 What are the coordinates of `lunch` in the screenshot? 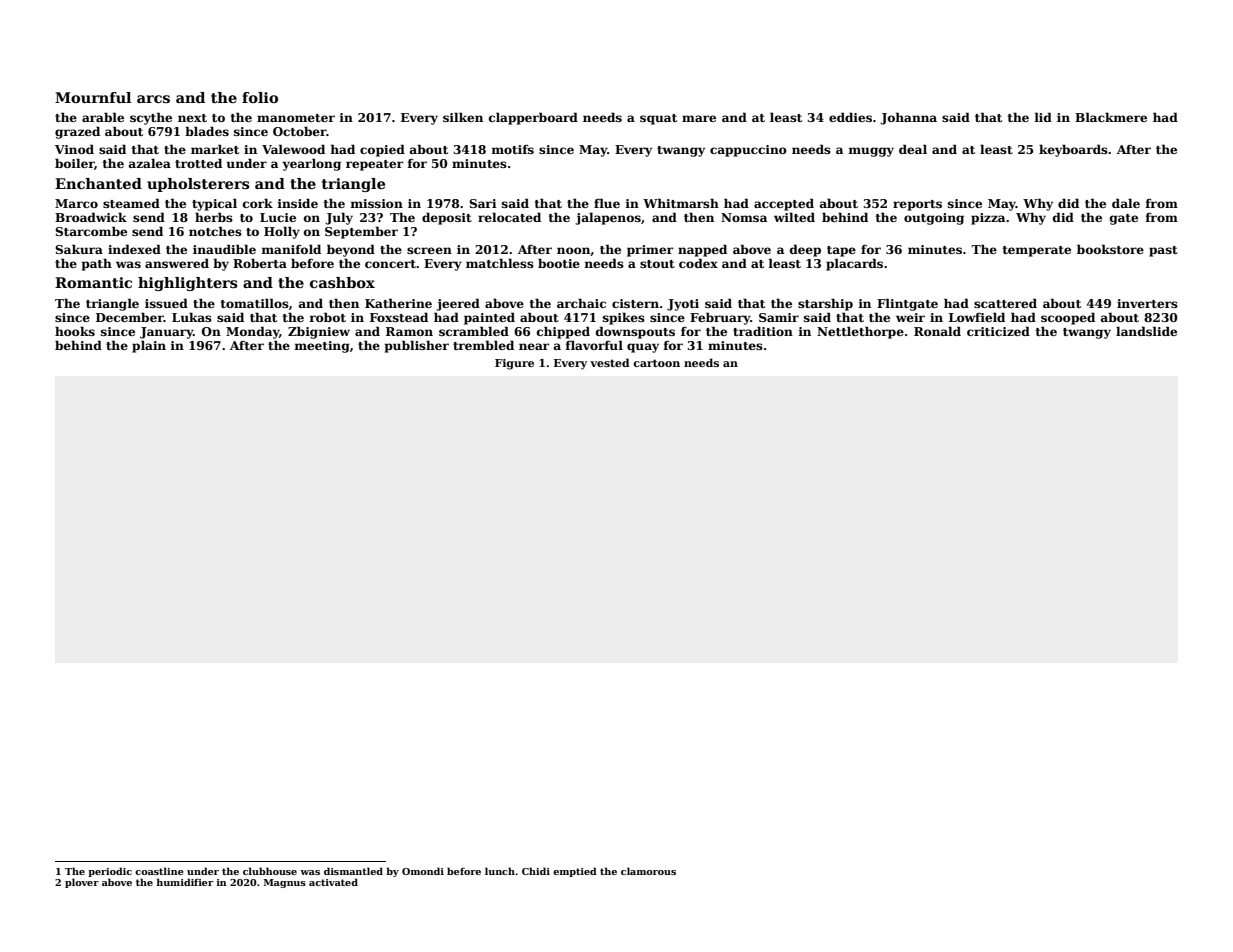 It's located at (500, 871).
